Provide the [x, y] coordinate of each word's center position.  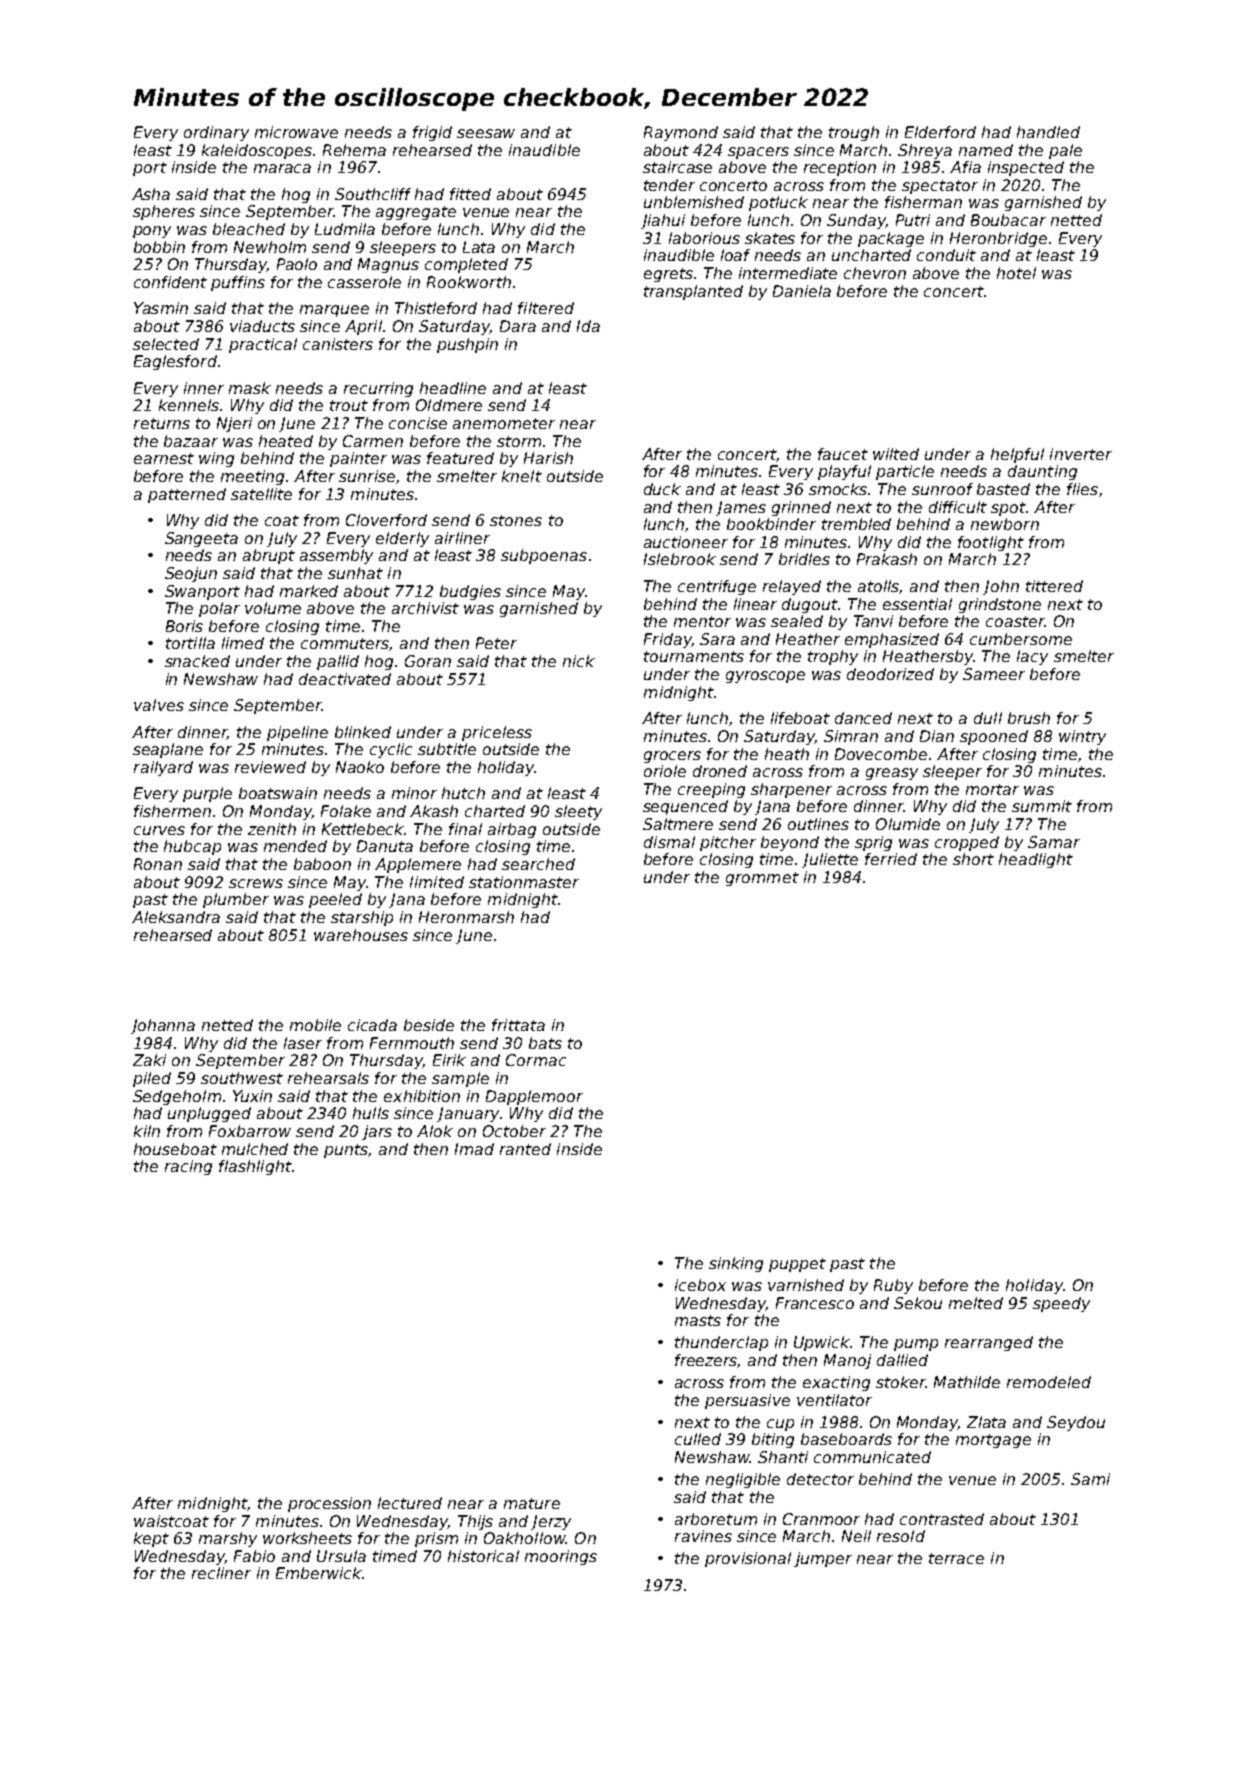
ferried [891, 859]
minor [414, 793]
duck [662, 489]
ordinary [216, 133]
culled [698, 1439]
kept [151, 1539]
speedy [1061, 1304]
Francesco [815, 1303]
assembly [336, 556]
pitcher [728, 843]
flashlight [255, 1167]
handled [1048, 132]
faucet [843, 454]
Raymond [681, 133]
